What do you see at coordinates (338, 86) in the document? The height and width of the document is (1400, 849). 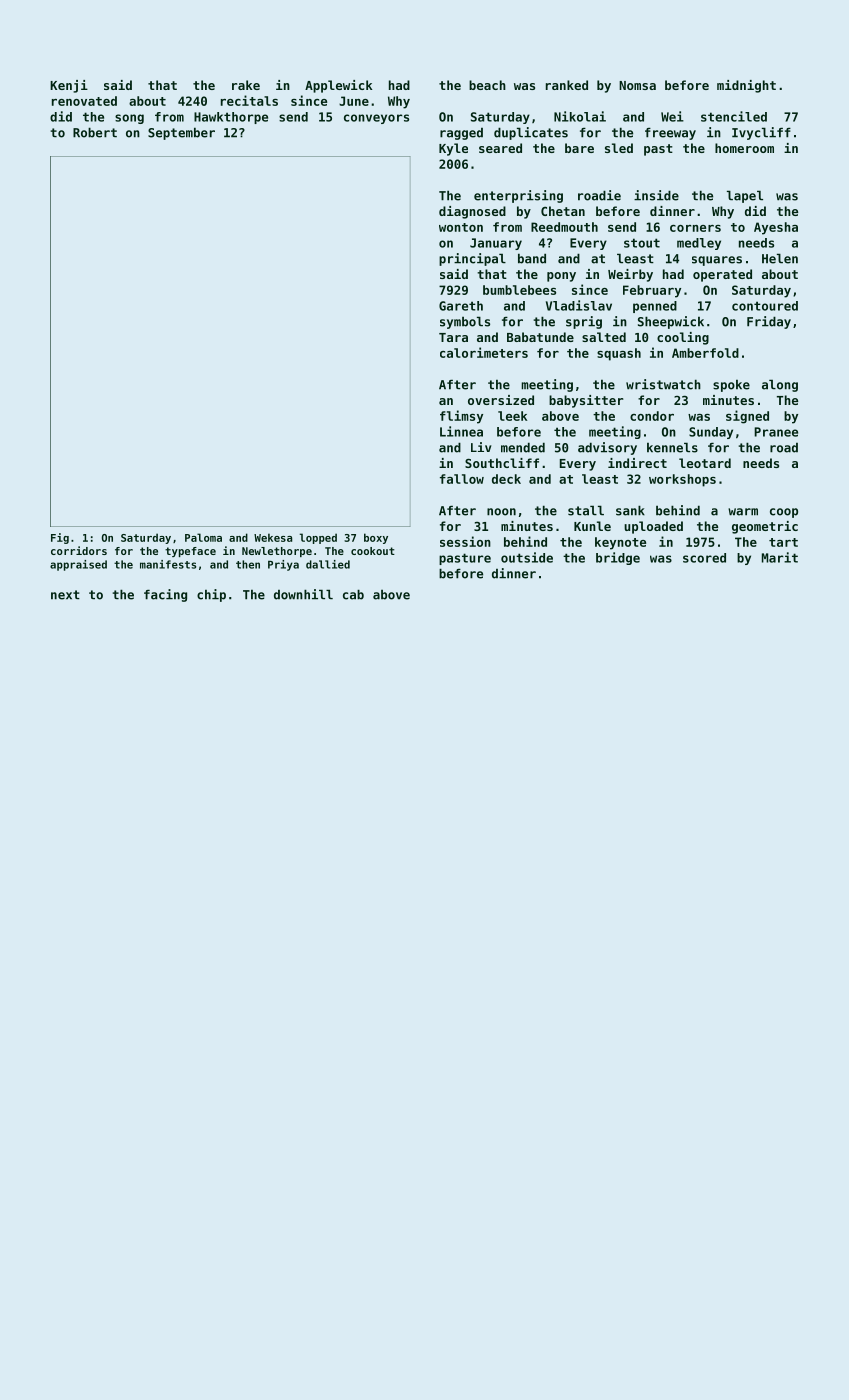 I see `Applewick` at bounding box center [338, 86].
